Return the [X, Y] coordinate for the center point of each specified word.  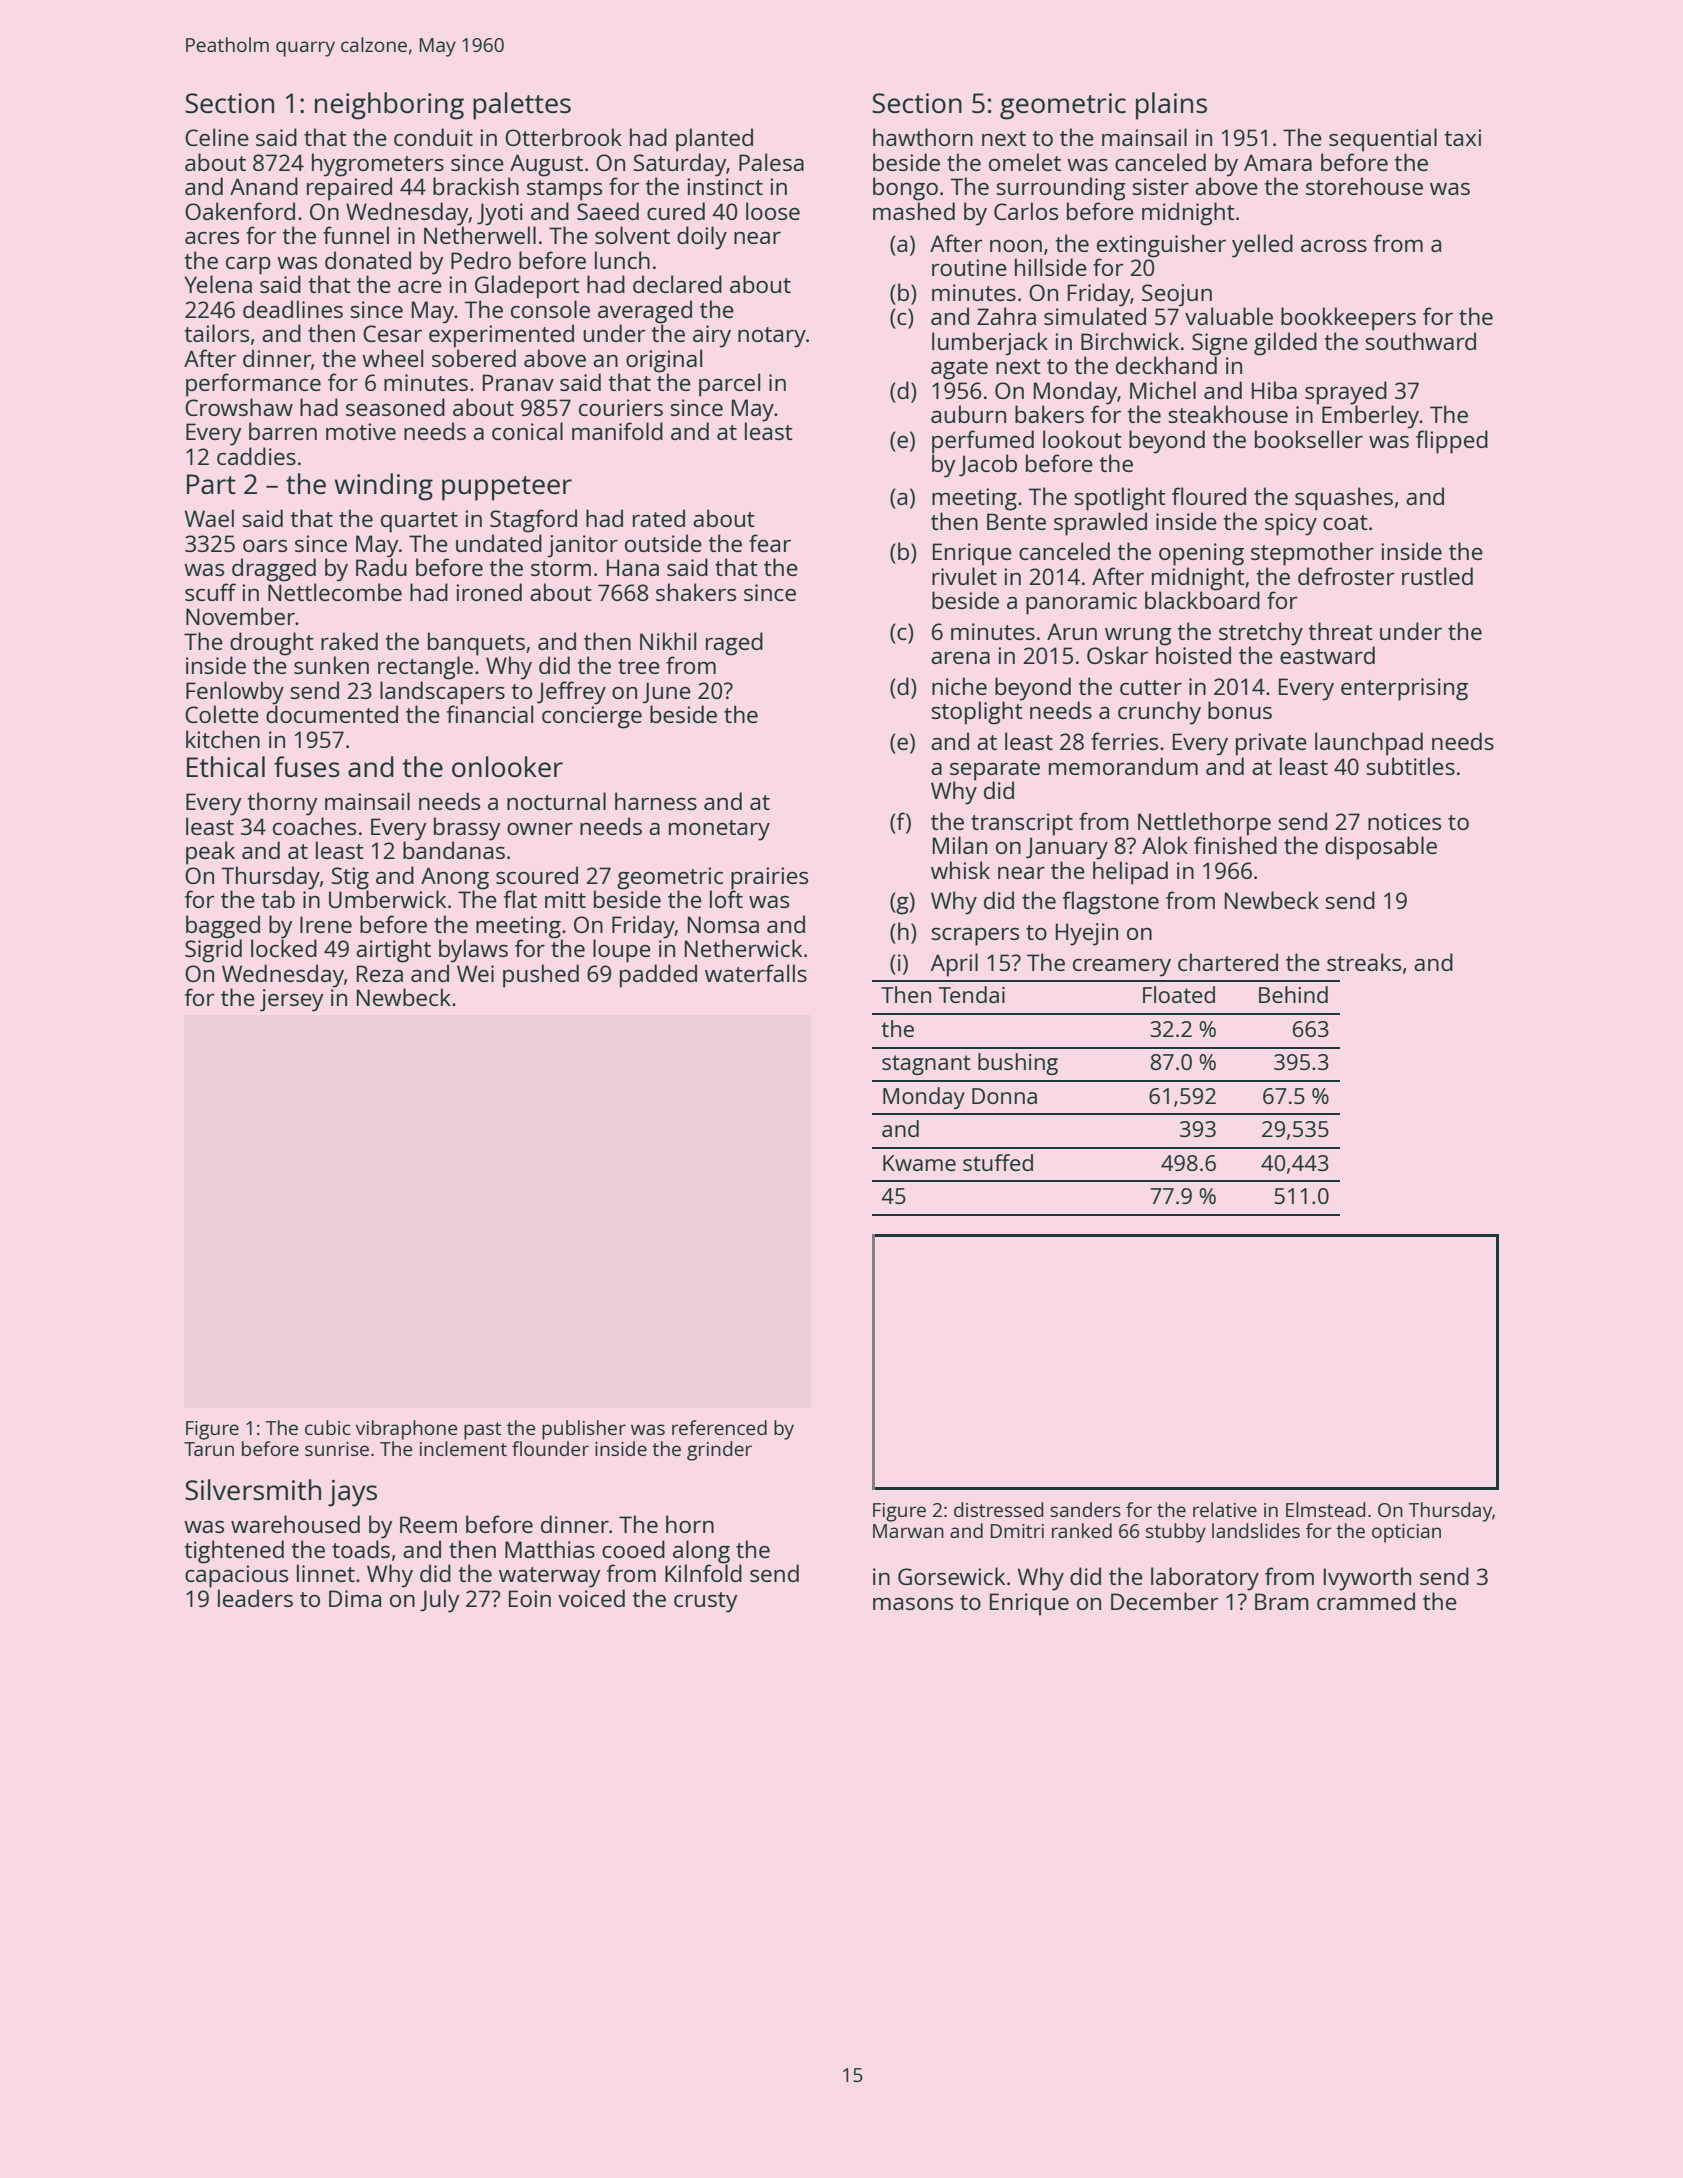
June [666, 693]
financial [490, 714]
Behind [1293, 994]
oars [265, 546]
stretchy [1261, 634]
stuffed [998, 1162]
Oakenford [240, 211]
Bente [1016, 521]
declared [677, 284]
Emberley [1371, 417]
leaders [255, 1598]
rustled [1437, 576]
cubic [327, 1427]
